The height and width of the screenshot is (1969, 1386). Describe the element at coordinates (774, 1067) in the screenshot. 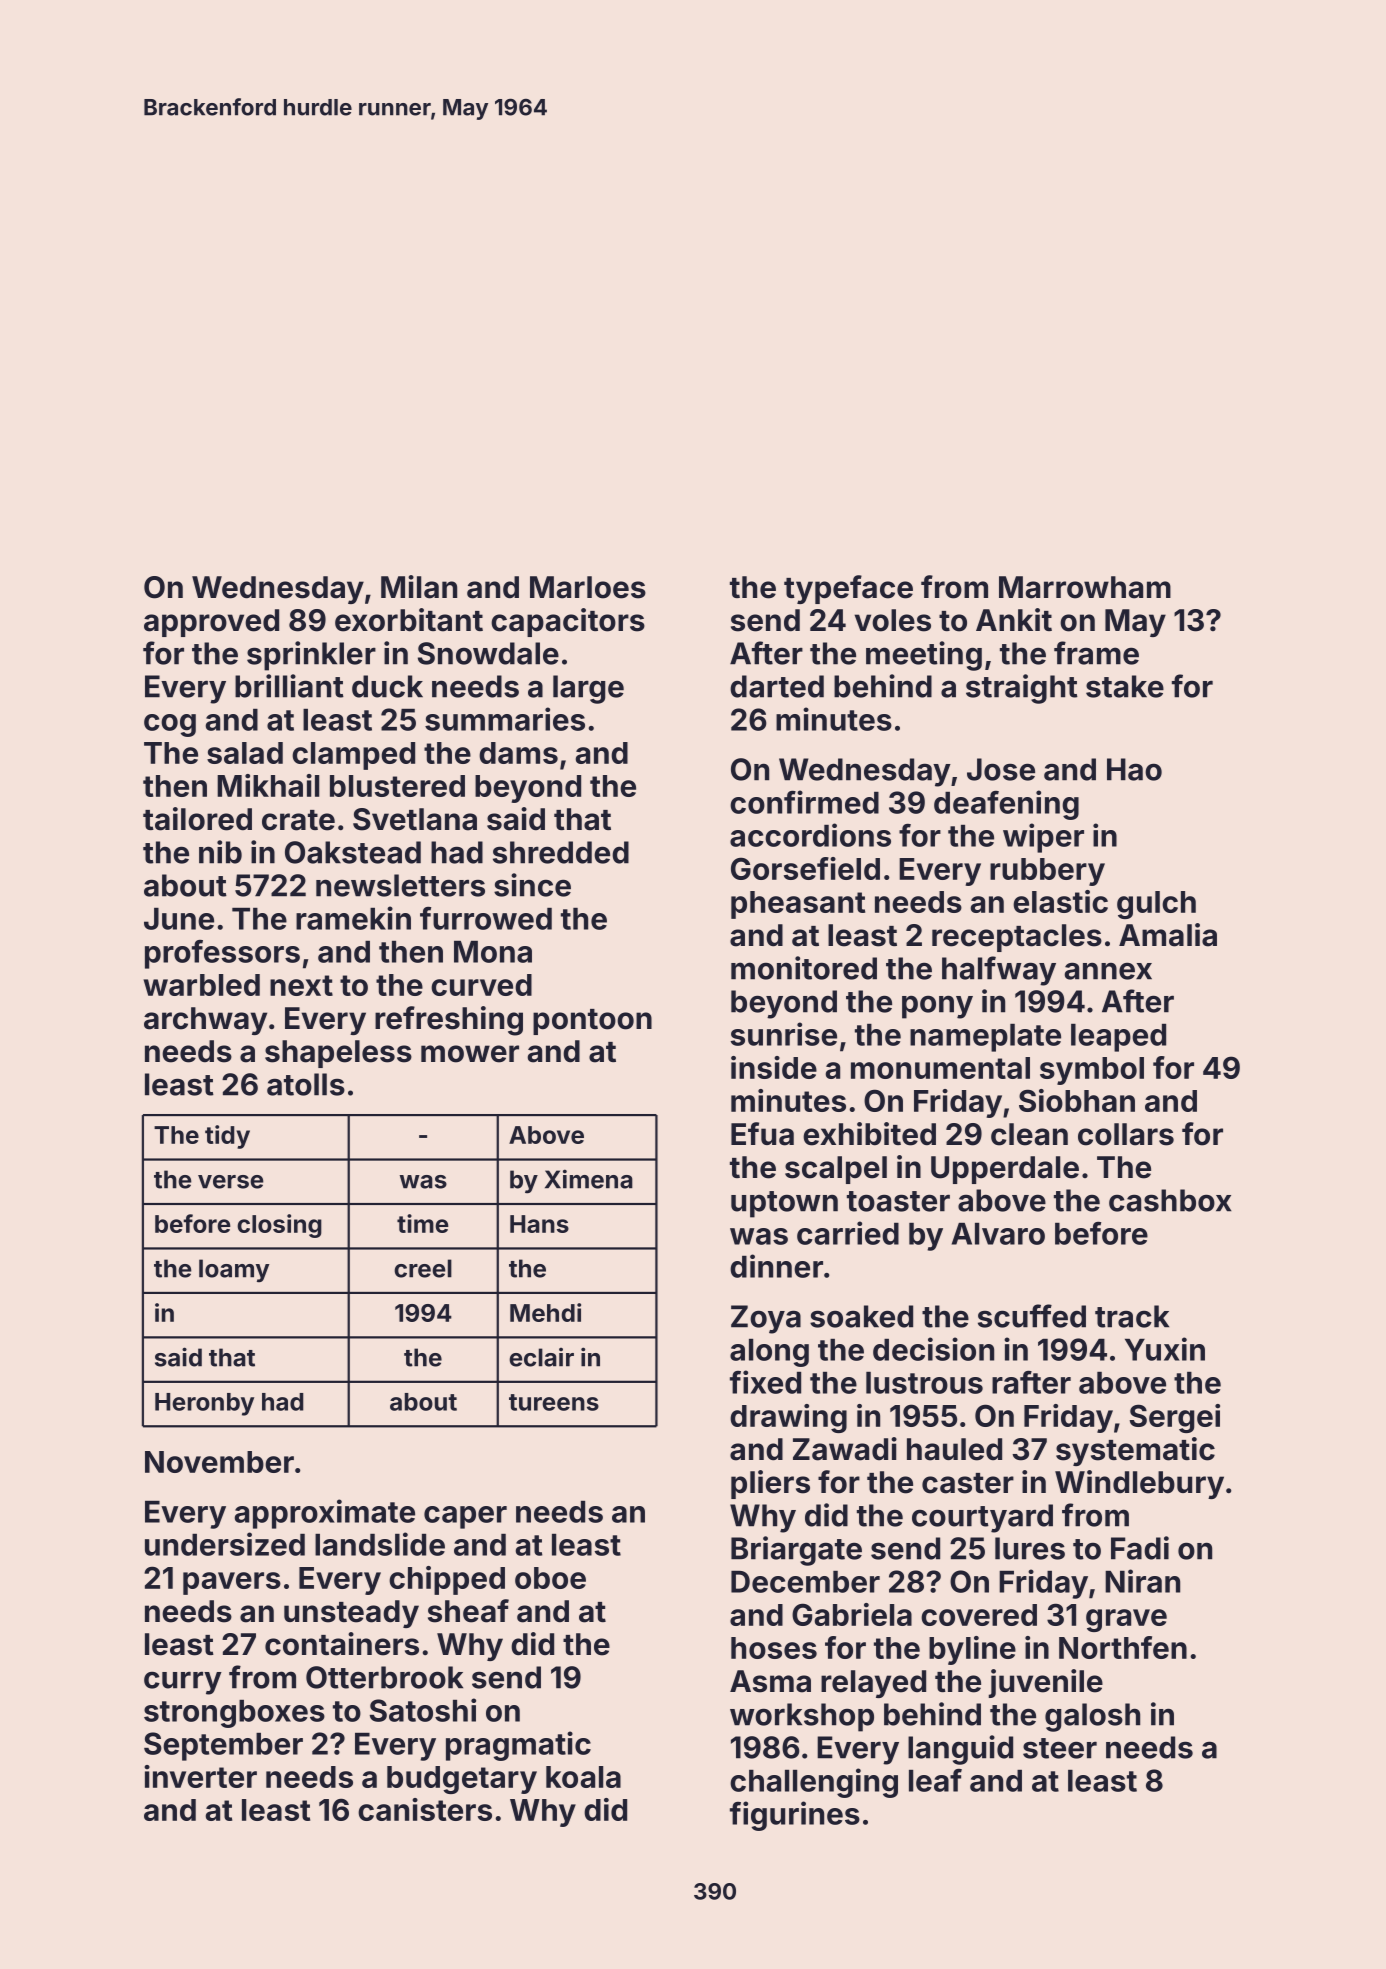

I see `inside` at that location.
